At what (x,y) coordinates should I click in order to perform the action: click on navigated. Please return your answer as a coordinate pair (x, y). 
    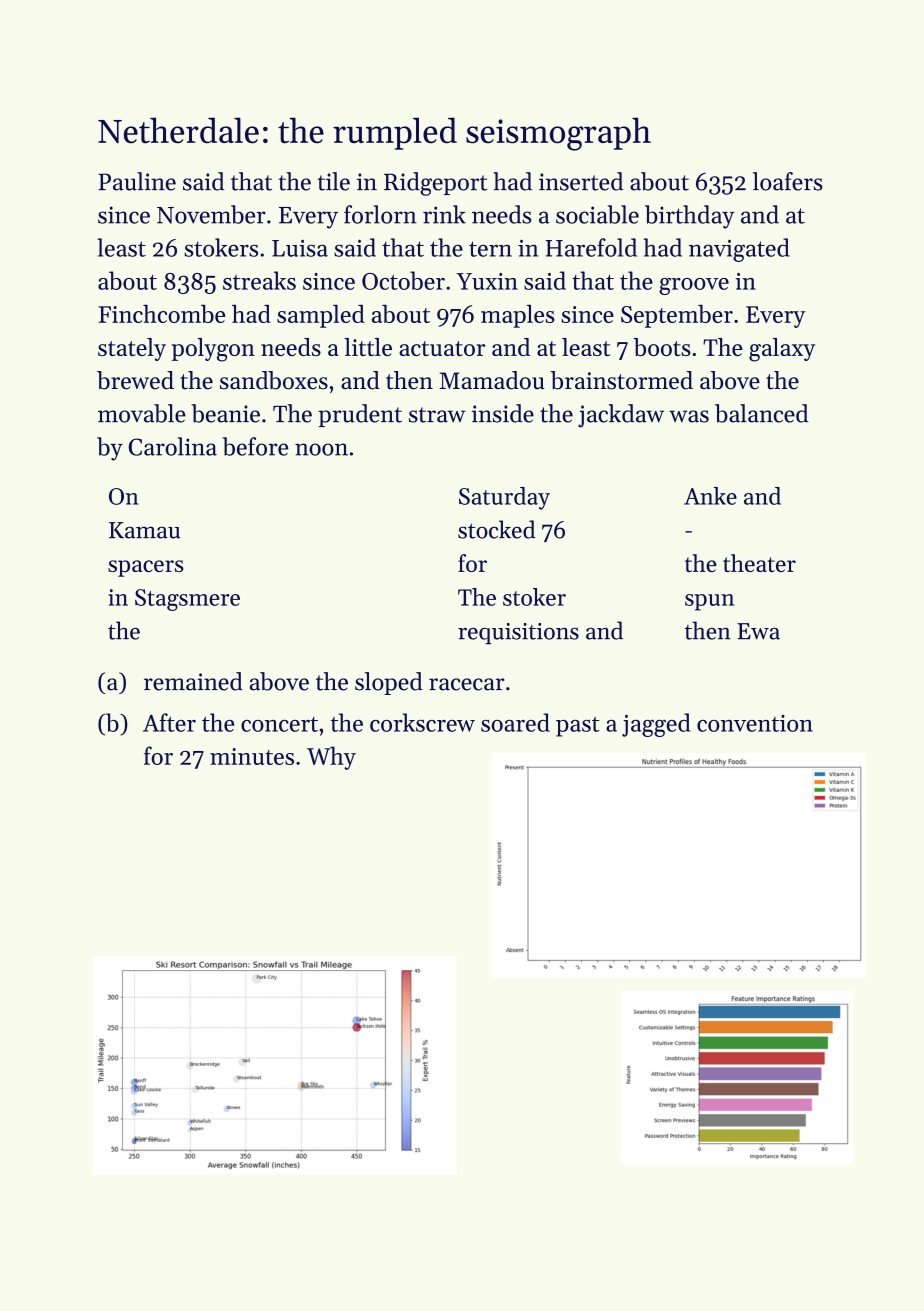
    Looking at the image, I should click on (739, 250).
